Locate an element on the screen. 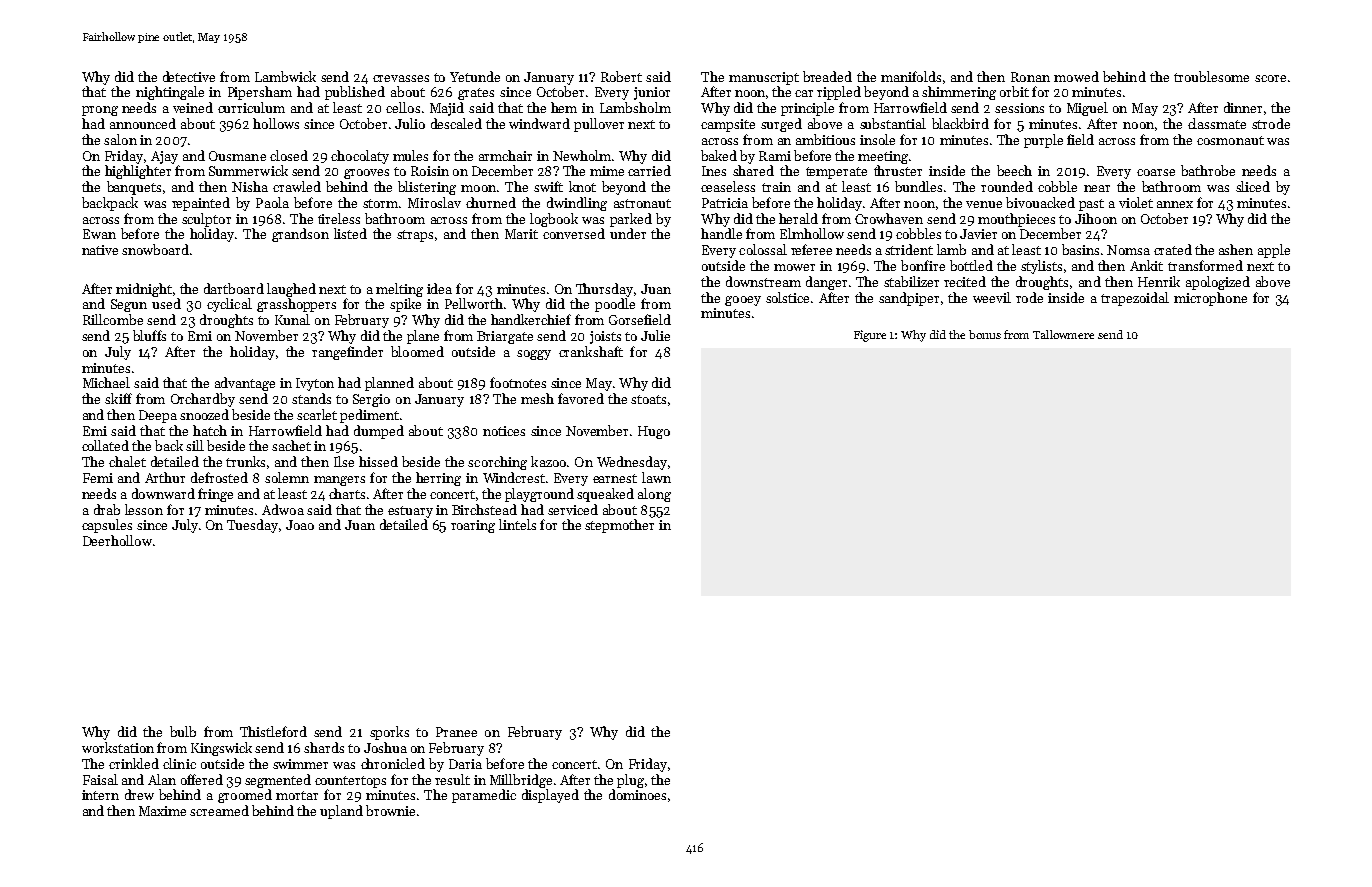 The height and width of the screenshot is (887, 1372). Hugo is located at coordinates (654, 432).
